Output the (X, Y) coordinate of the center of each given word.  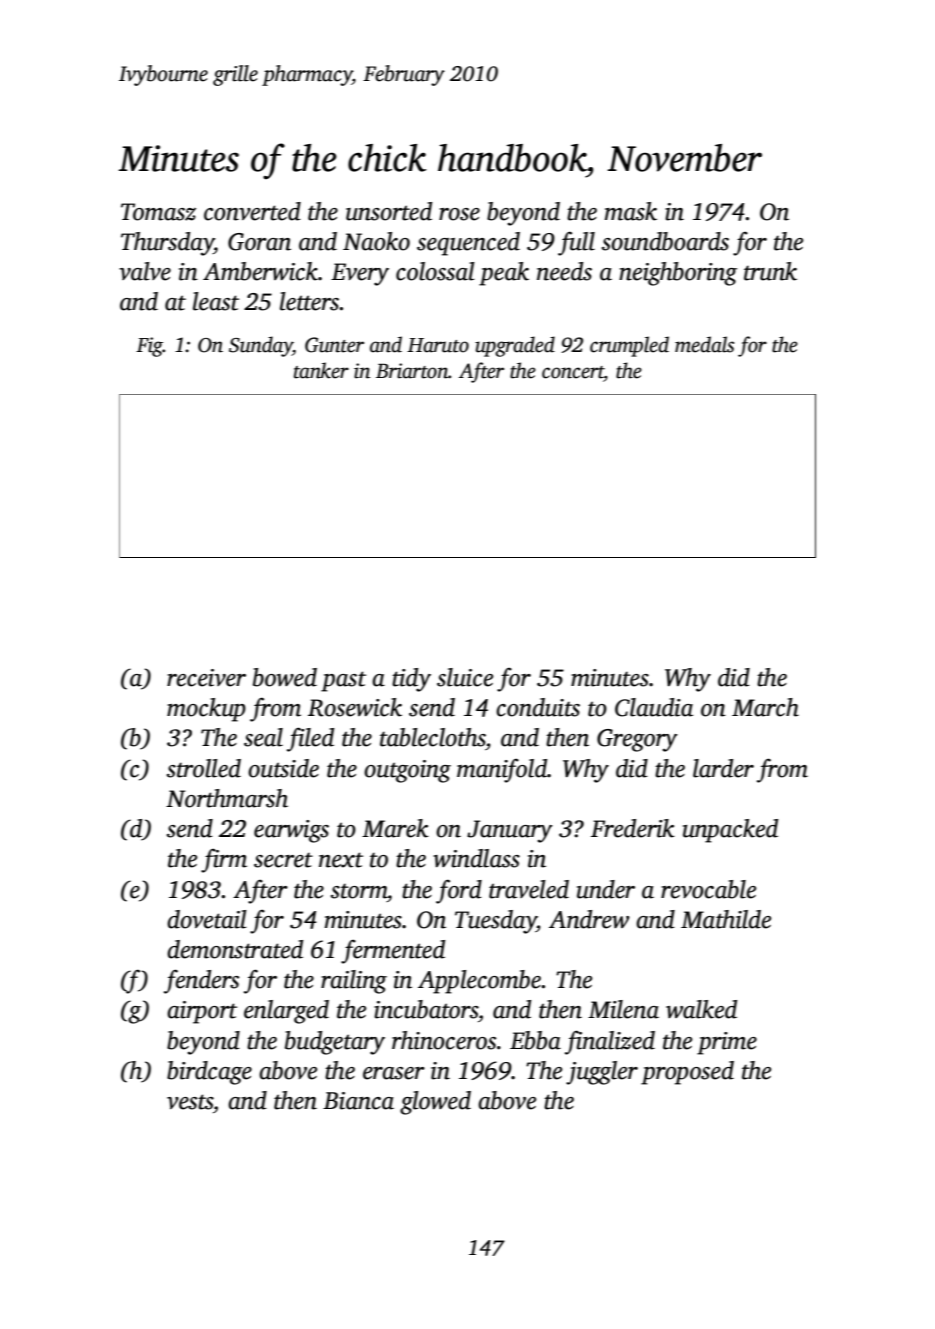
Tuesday (496, 922)
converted (252, 211)
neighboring (678, 274)
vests (190, 1102)
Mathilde (726, 919)
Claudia (654, 707)
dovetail (207, 919)
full (576, 243)
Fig (149, 347)
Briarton (412, 371)
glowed (435, 1103)
